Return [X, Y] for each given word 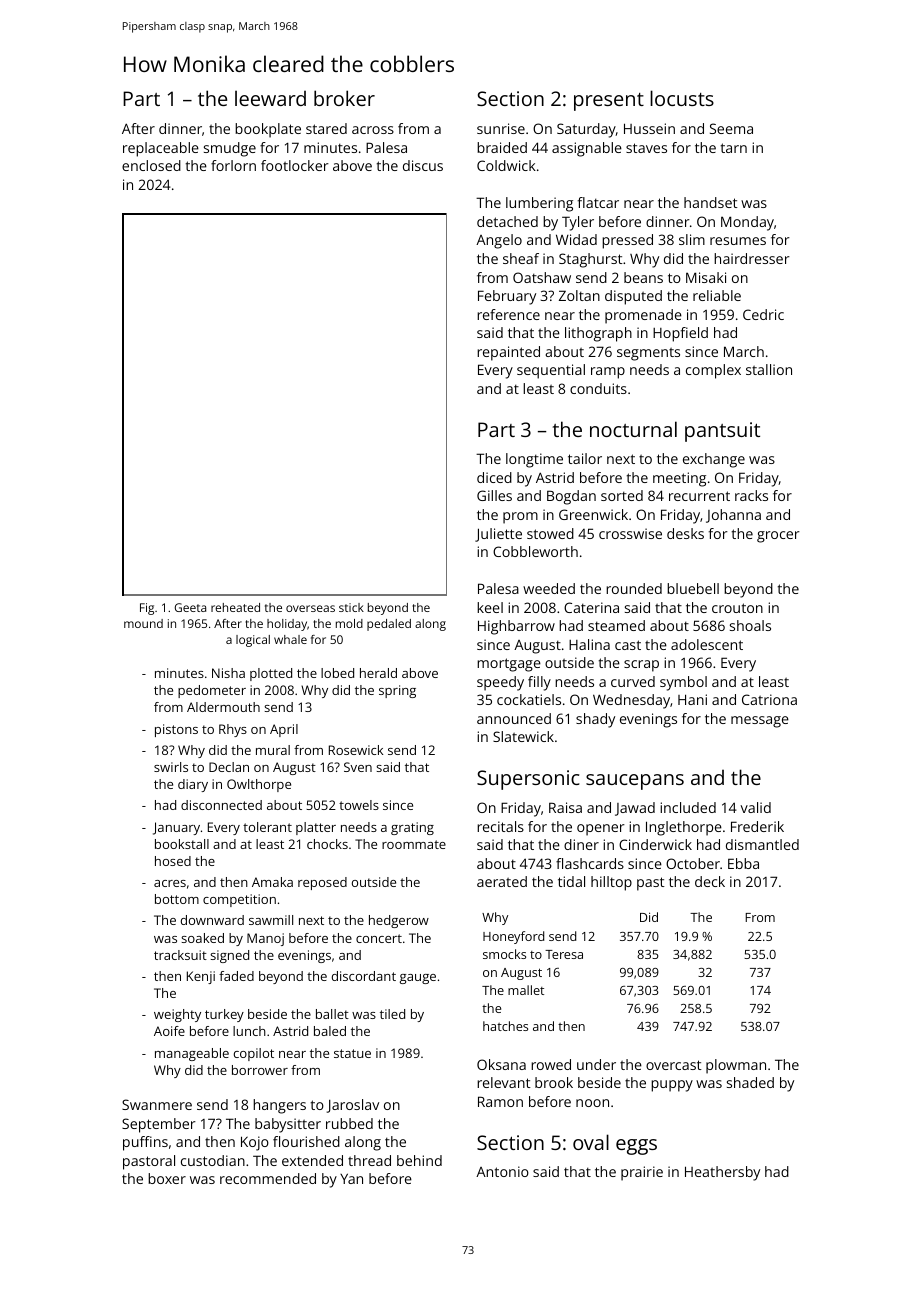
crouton [737, 608]
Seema [731, 128]
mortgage [509, 665]
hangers [279, 1106]
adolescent [707, 644]
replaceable [161, 149]
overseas [310, 608]
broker [344, 98]
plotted [271, 674]
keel [490, 607]
